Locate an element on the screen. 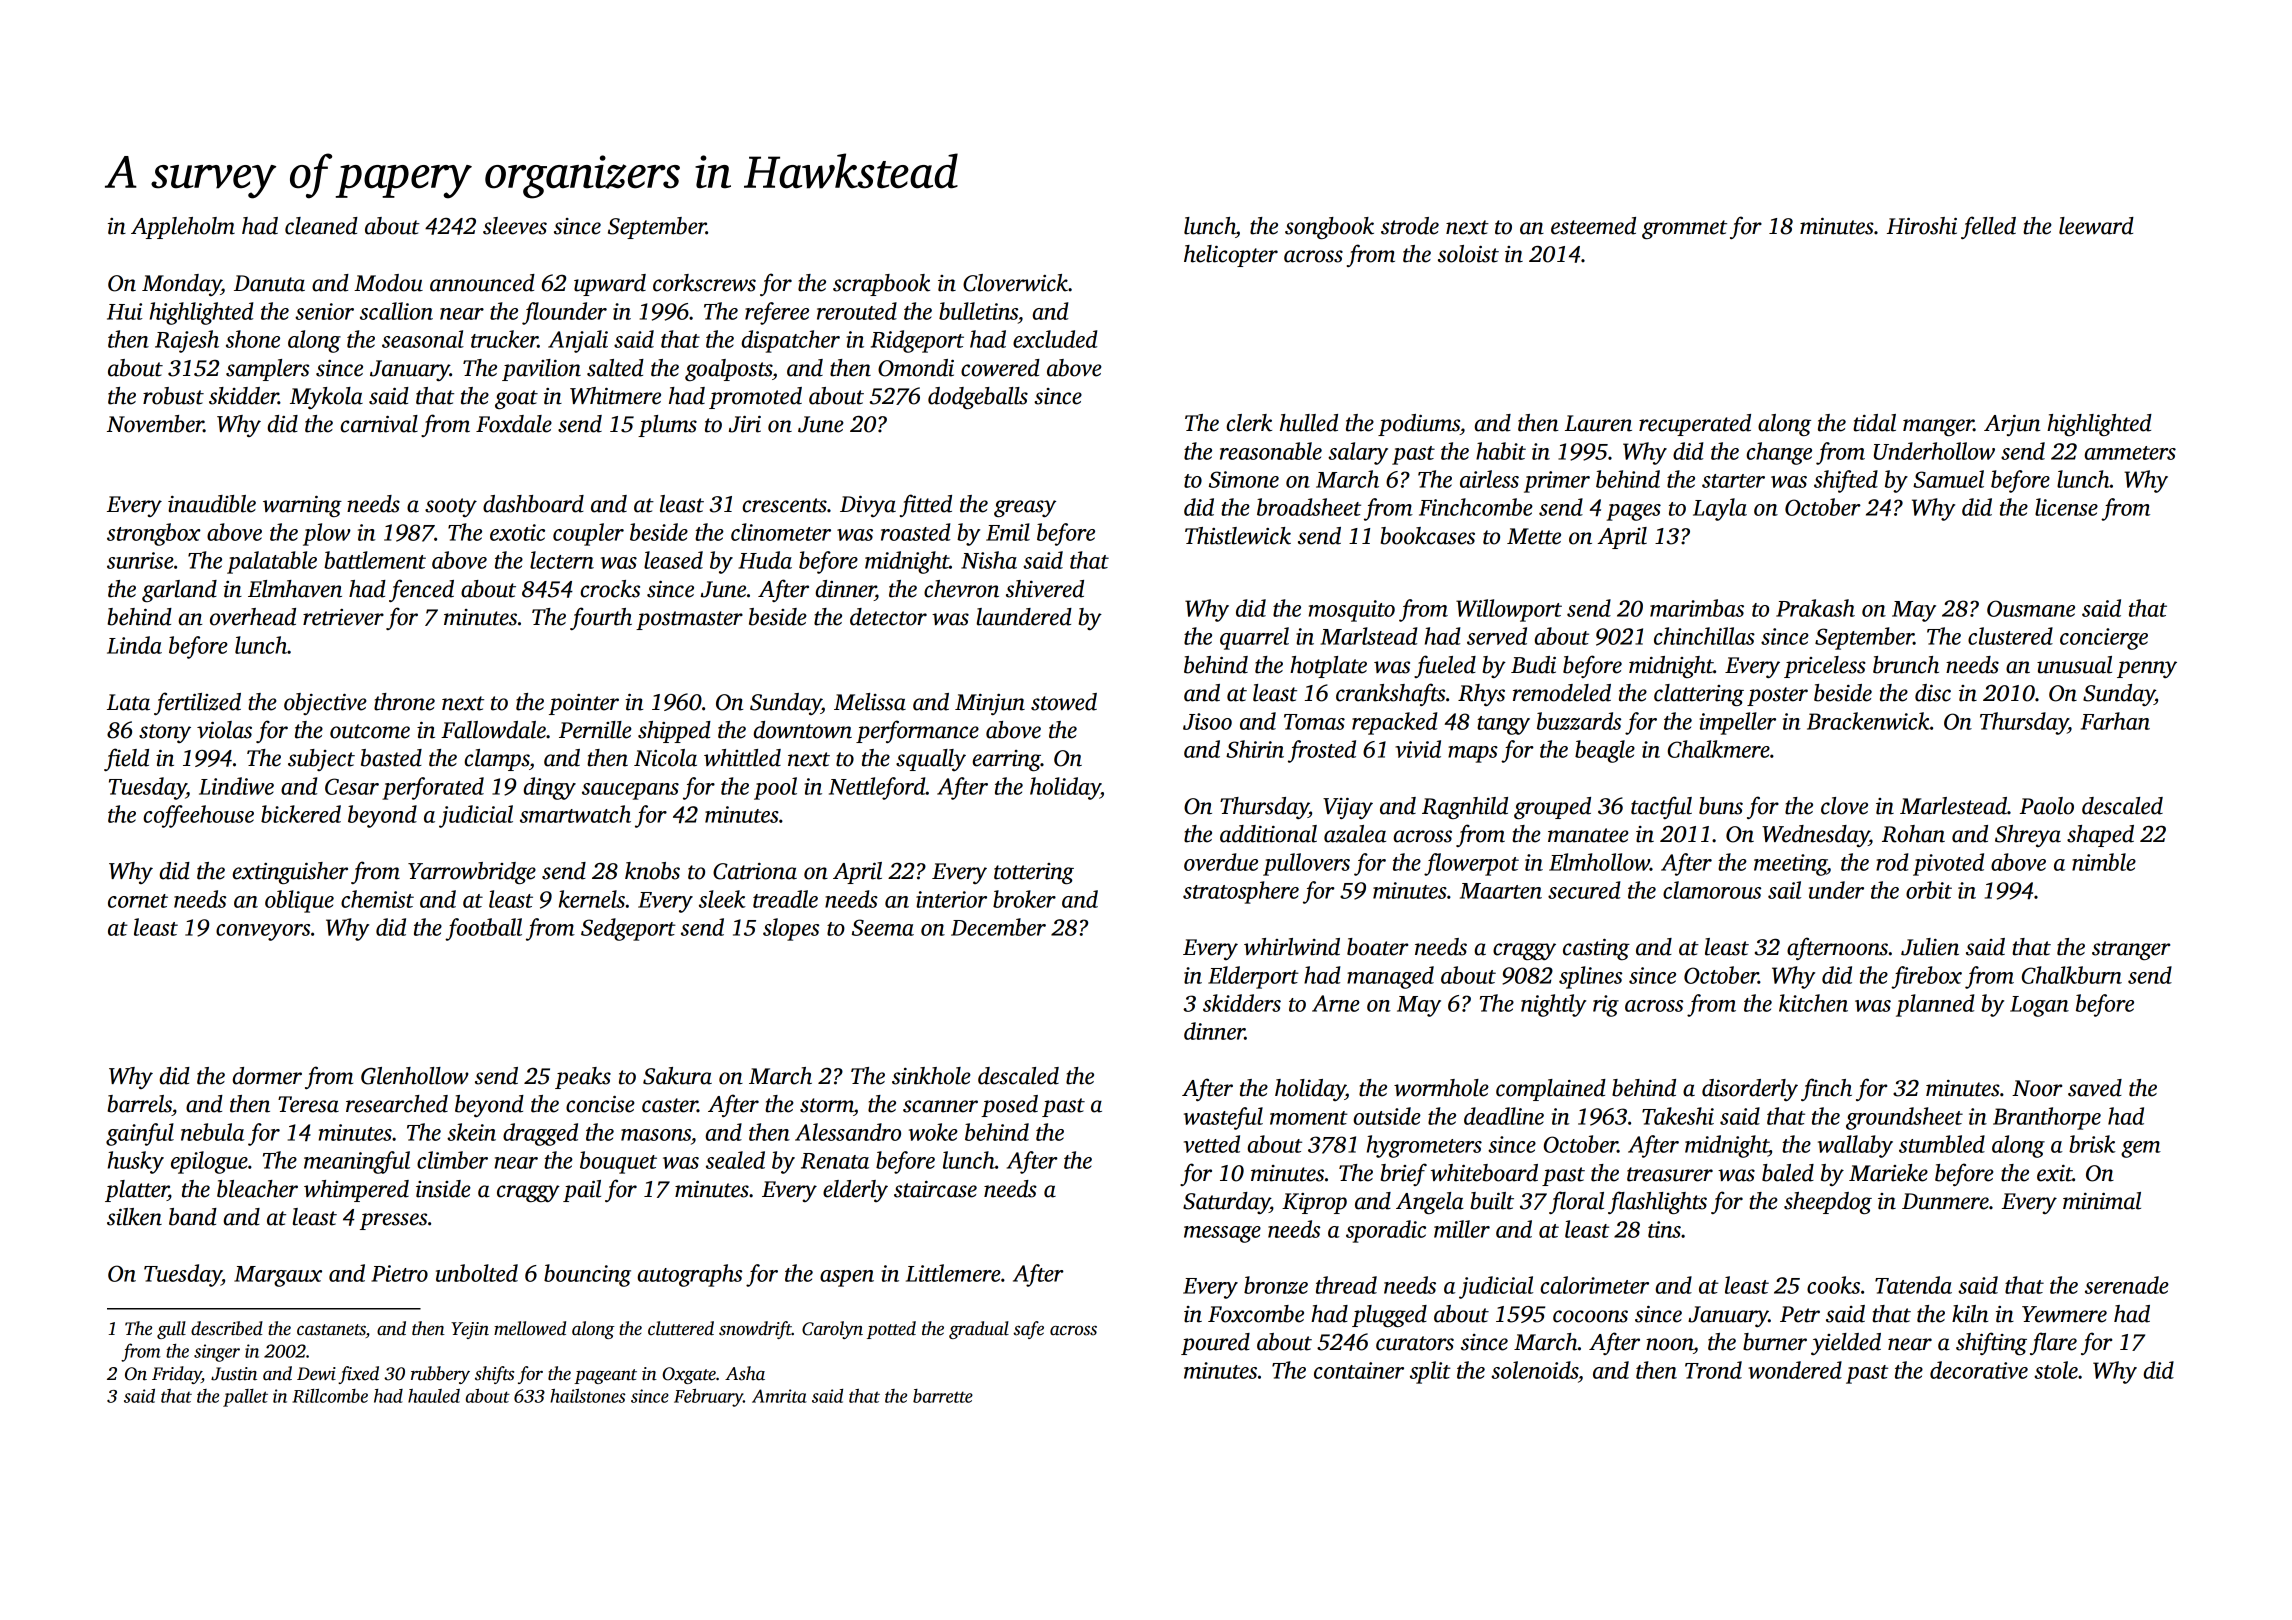  stole is located at coordinates (2056, 1370).
